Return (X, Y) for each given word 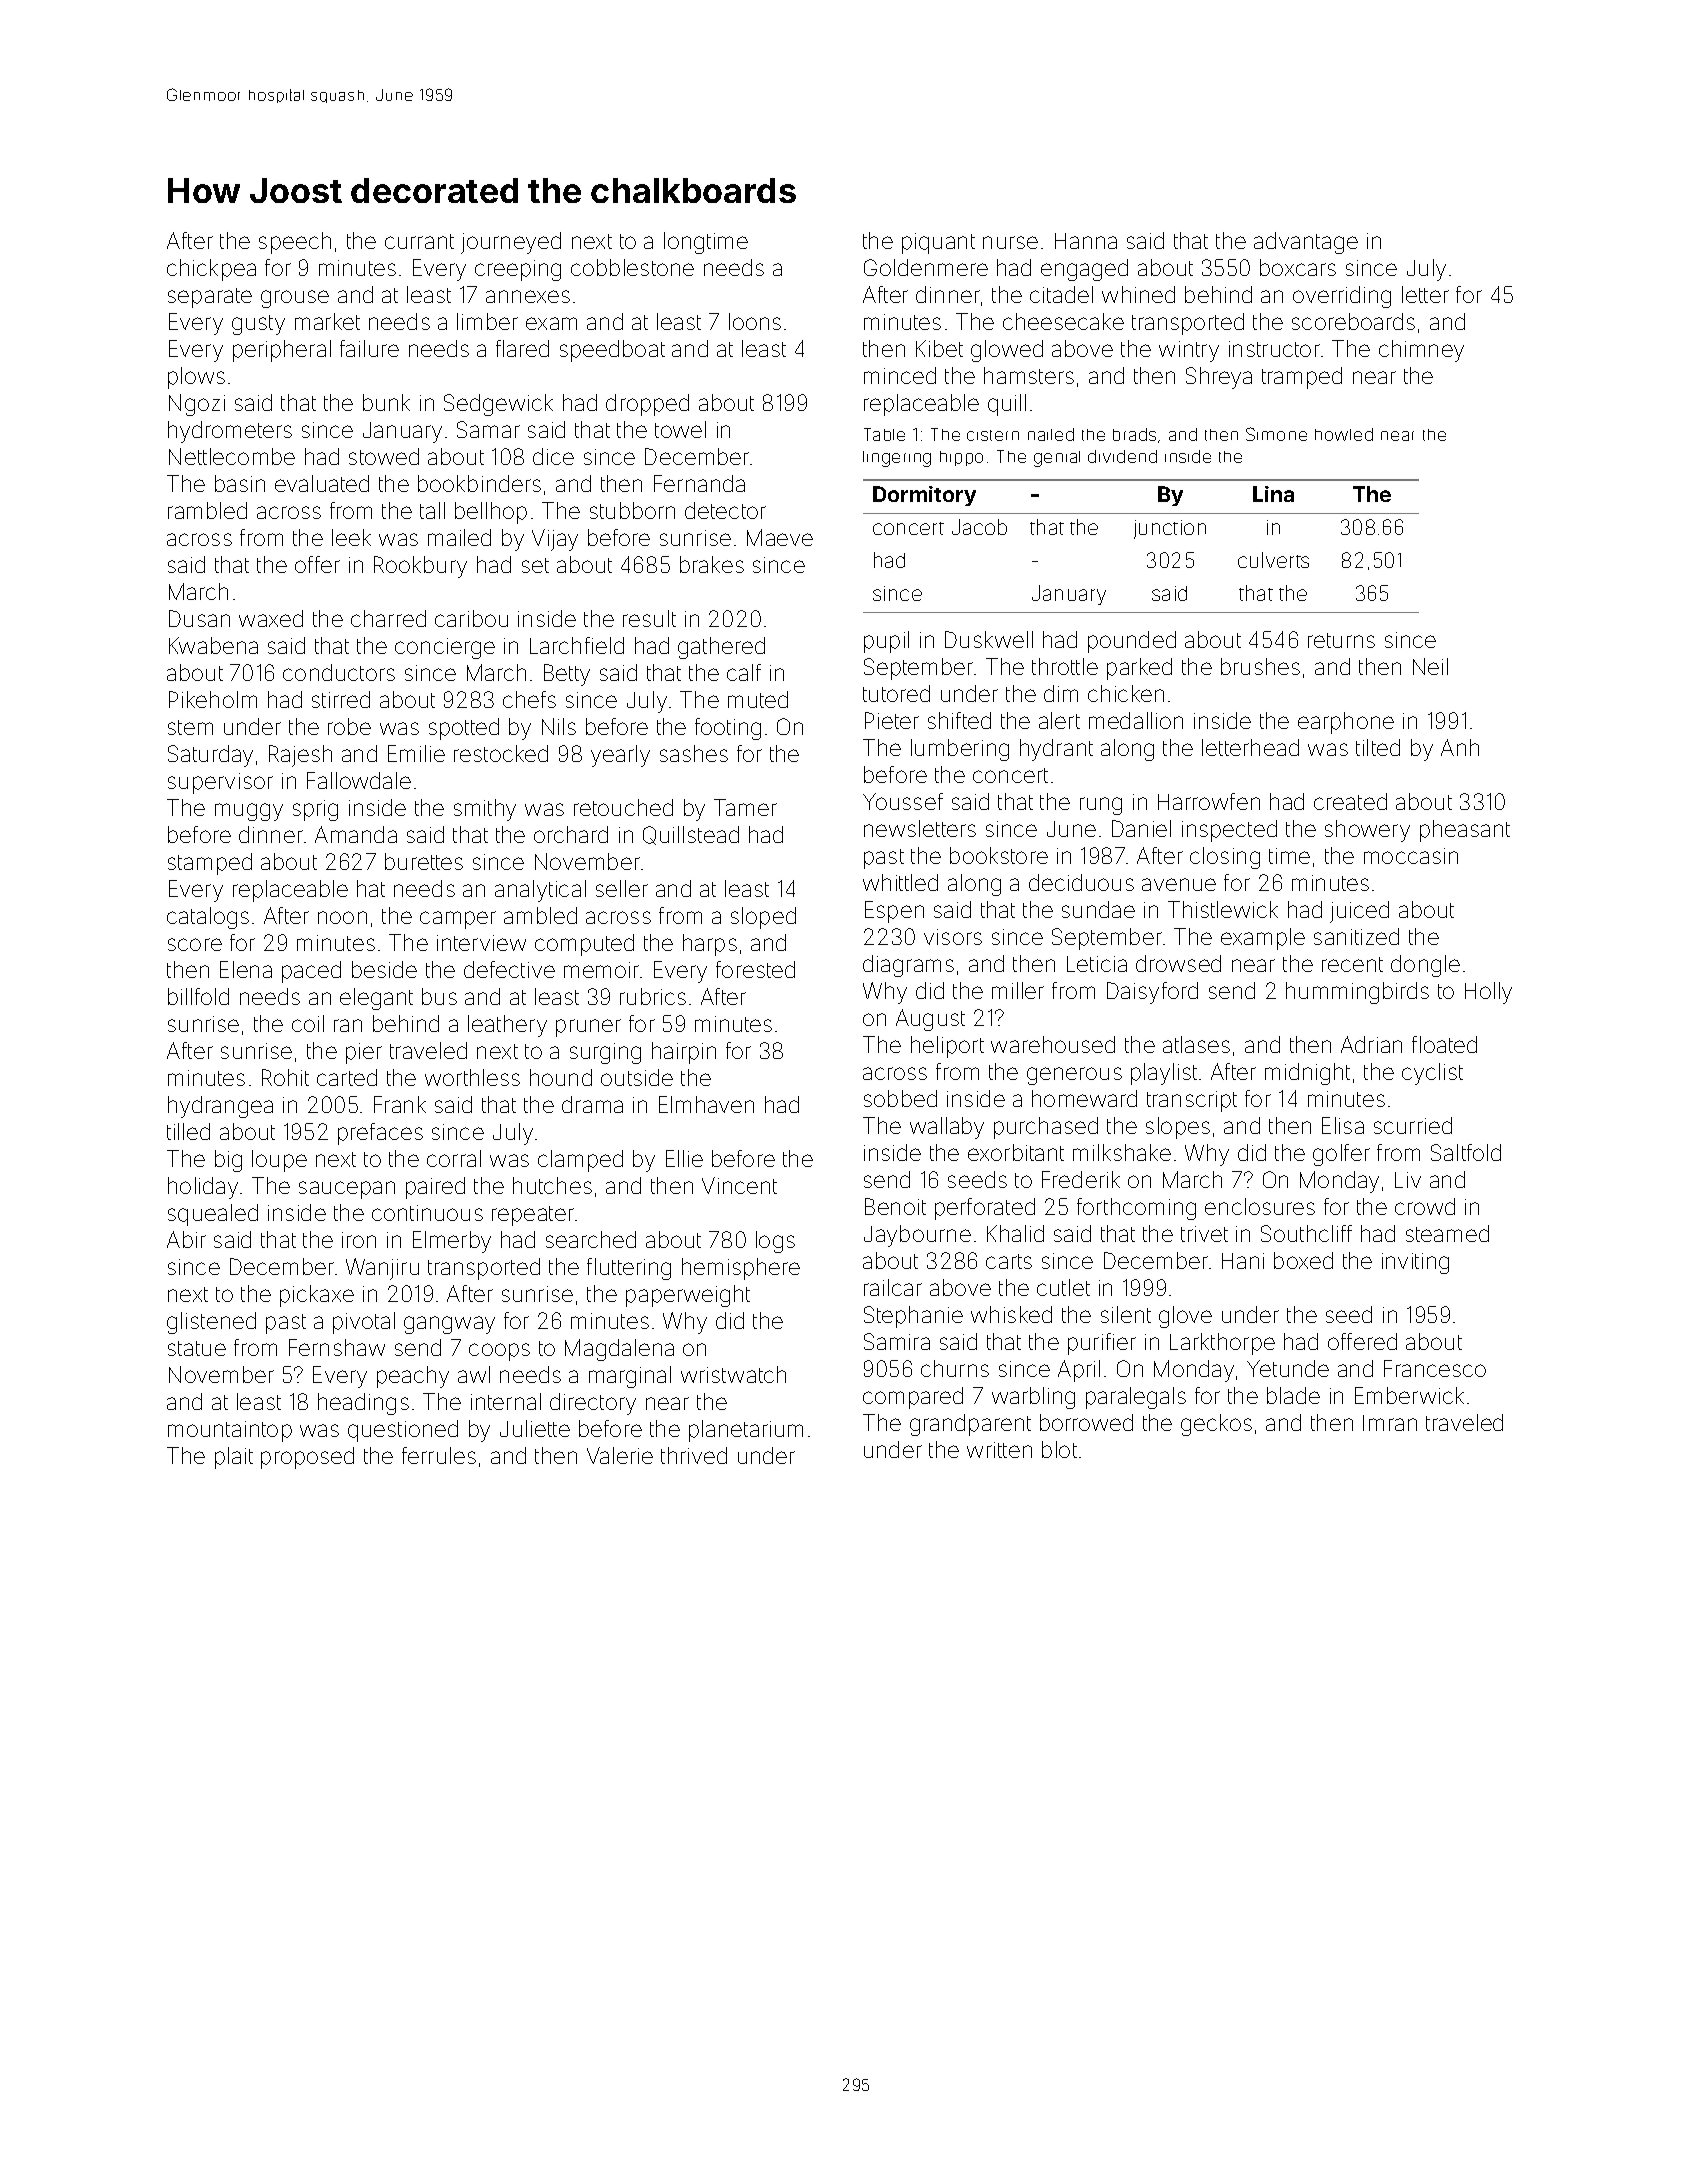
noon (342, 917)
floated (1444, 1044)
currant (419, 241)
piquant (938, 243)
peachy (413, 1377)
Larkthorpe (1222, 1344)
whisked (1011, 1314)
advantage (1306, 243)
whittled (900, 882)
